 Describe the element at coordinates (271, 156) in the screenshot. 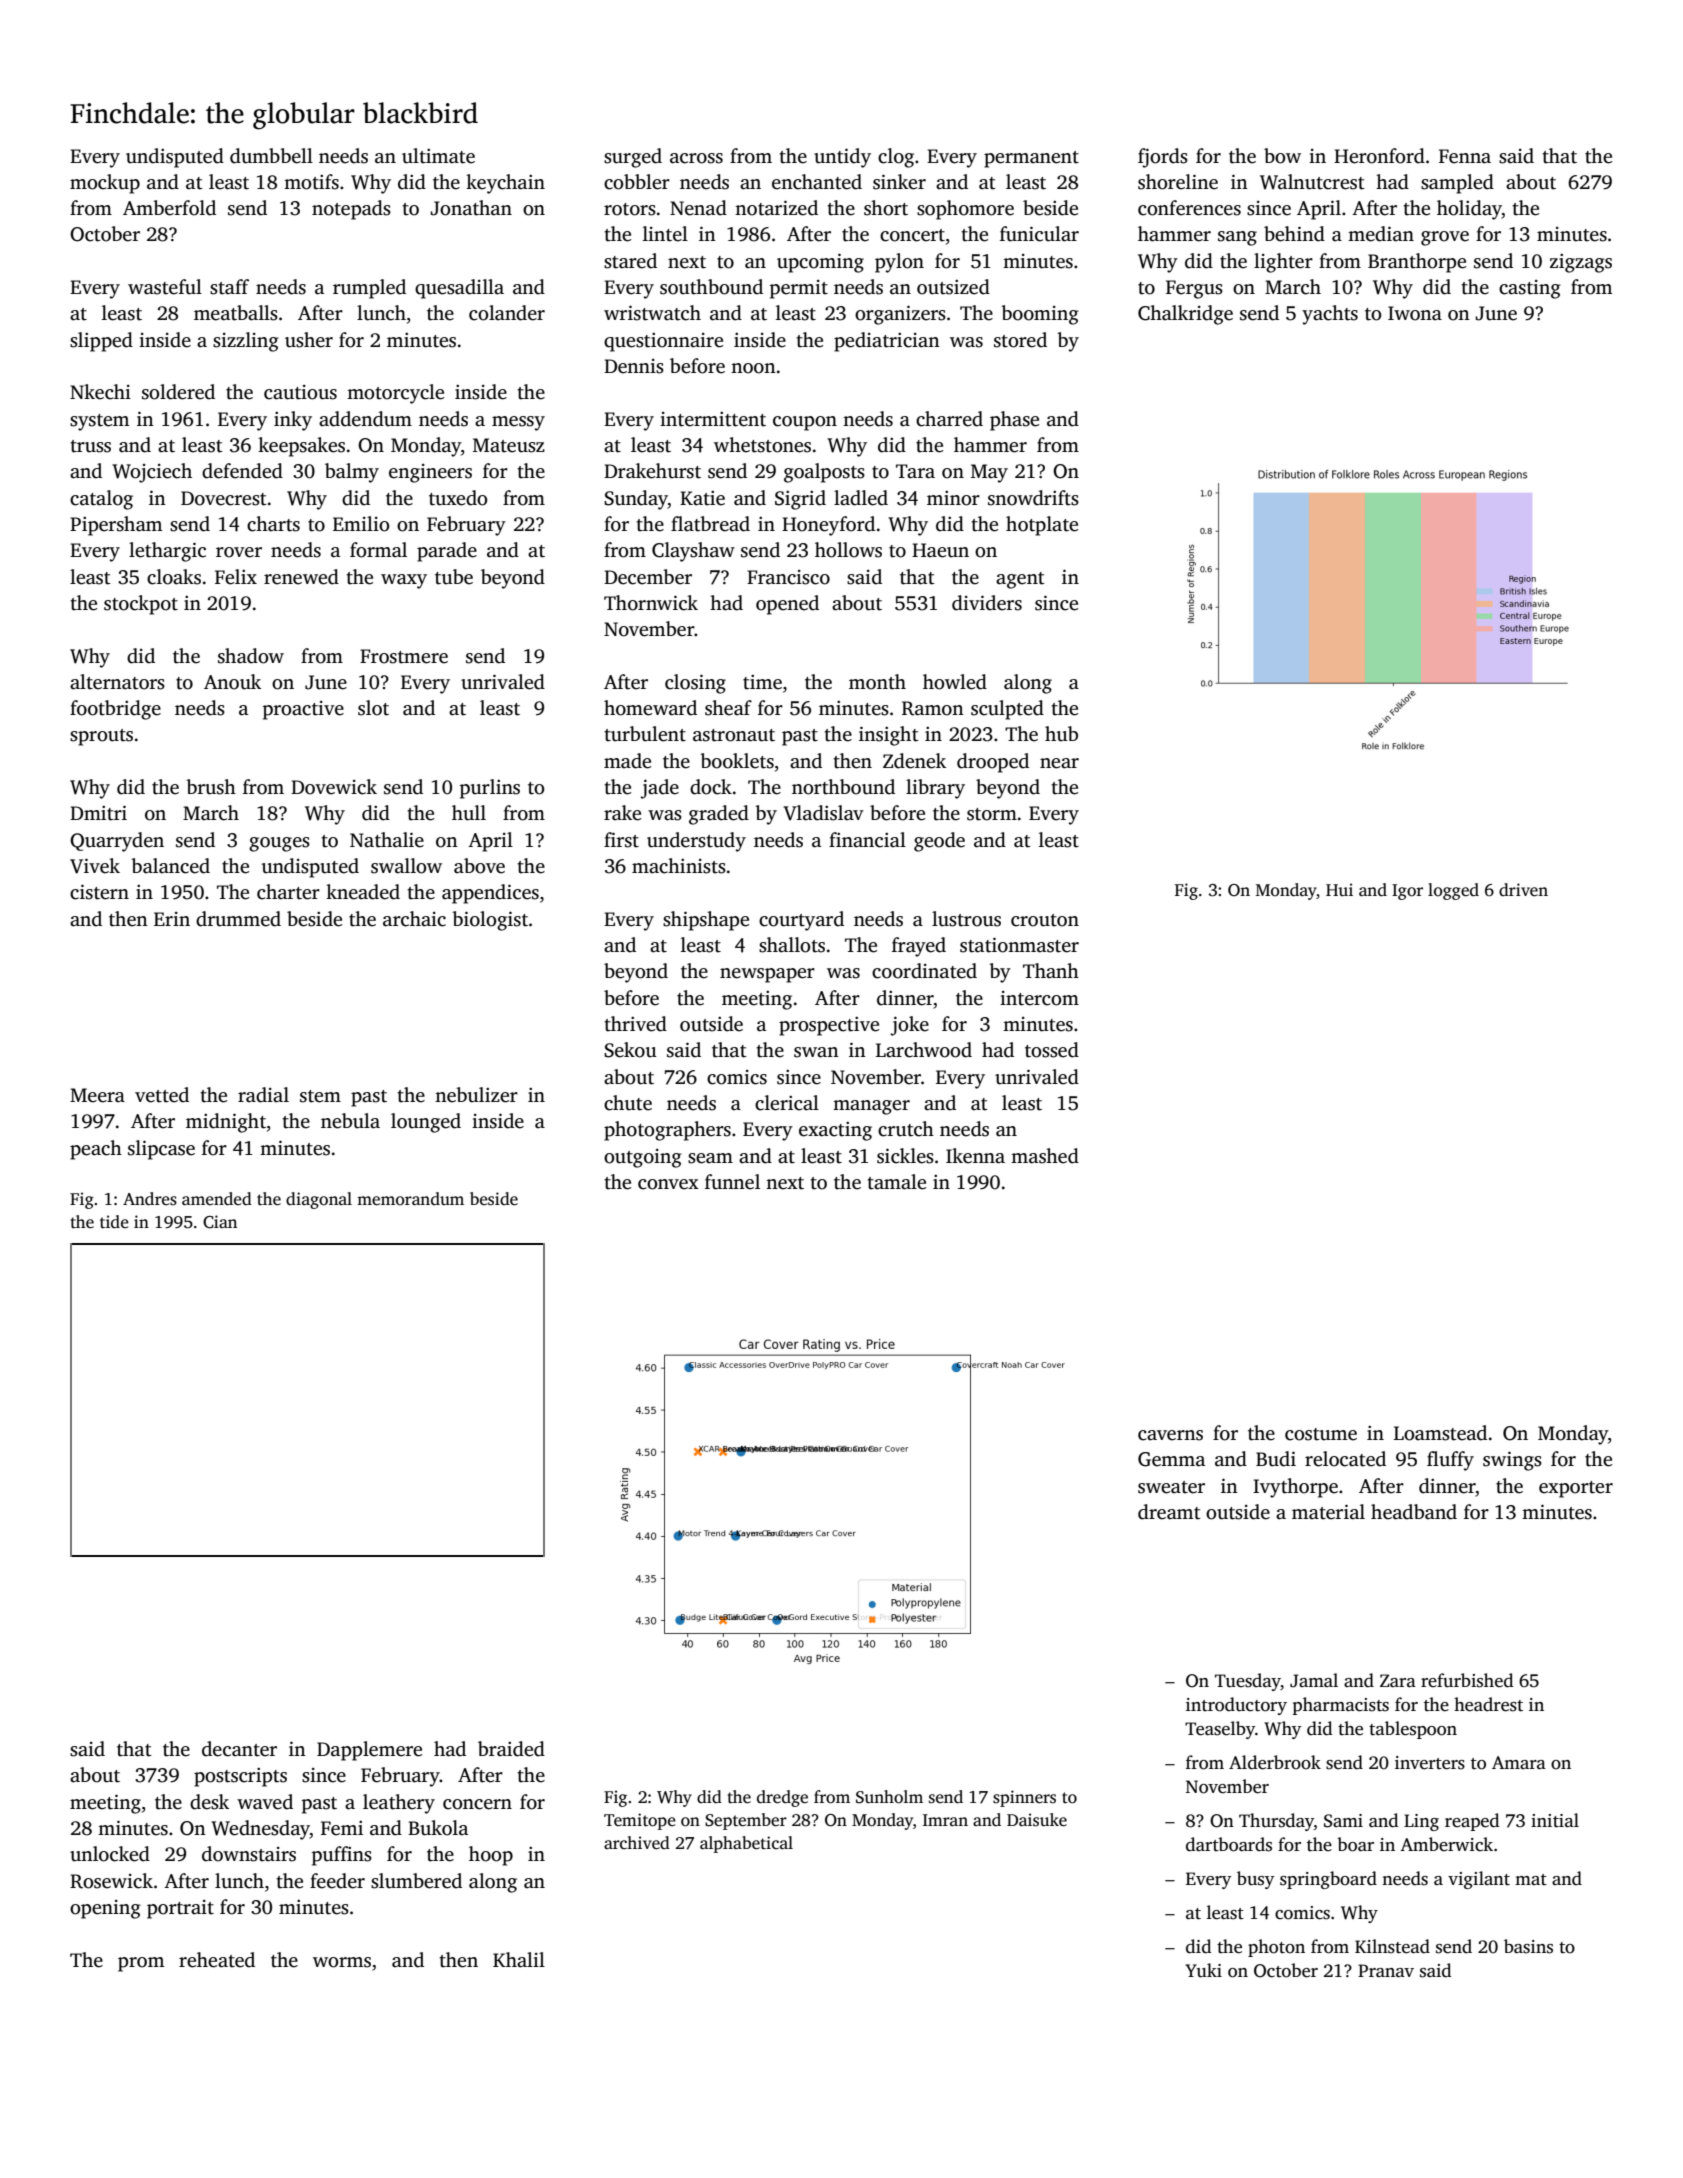

I see `dumbbell` at that location.
